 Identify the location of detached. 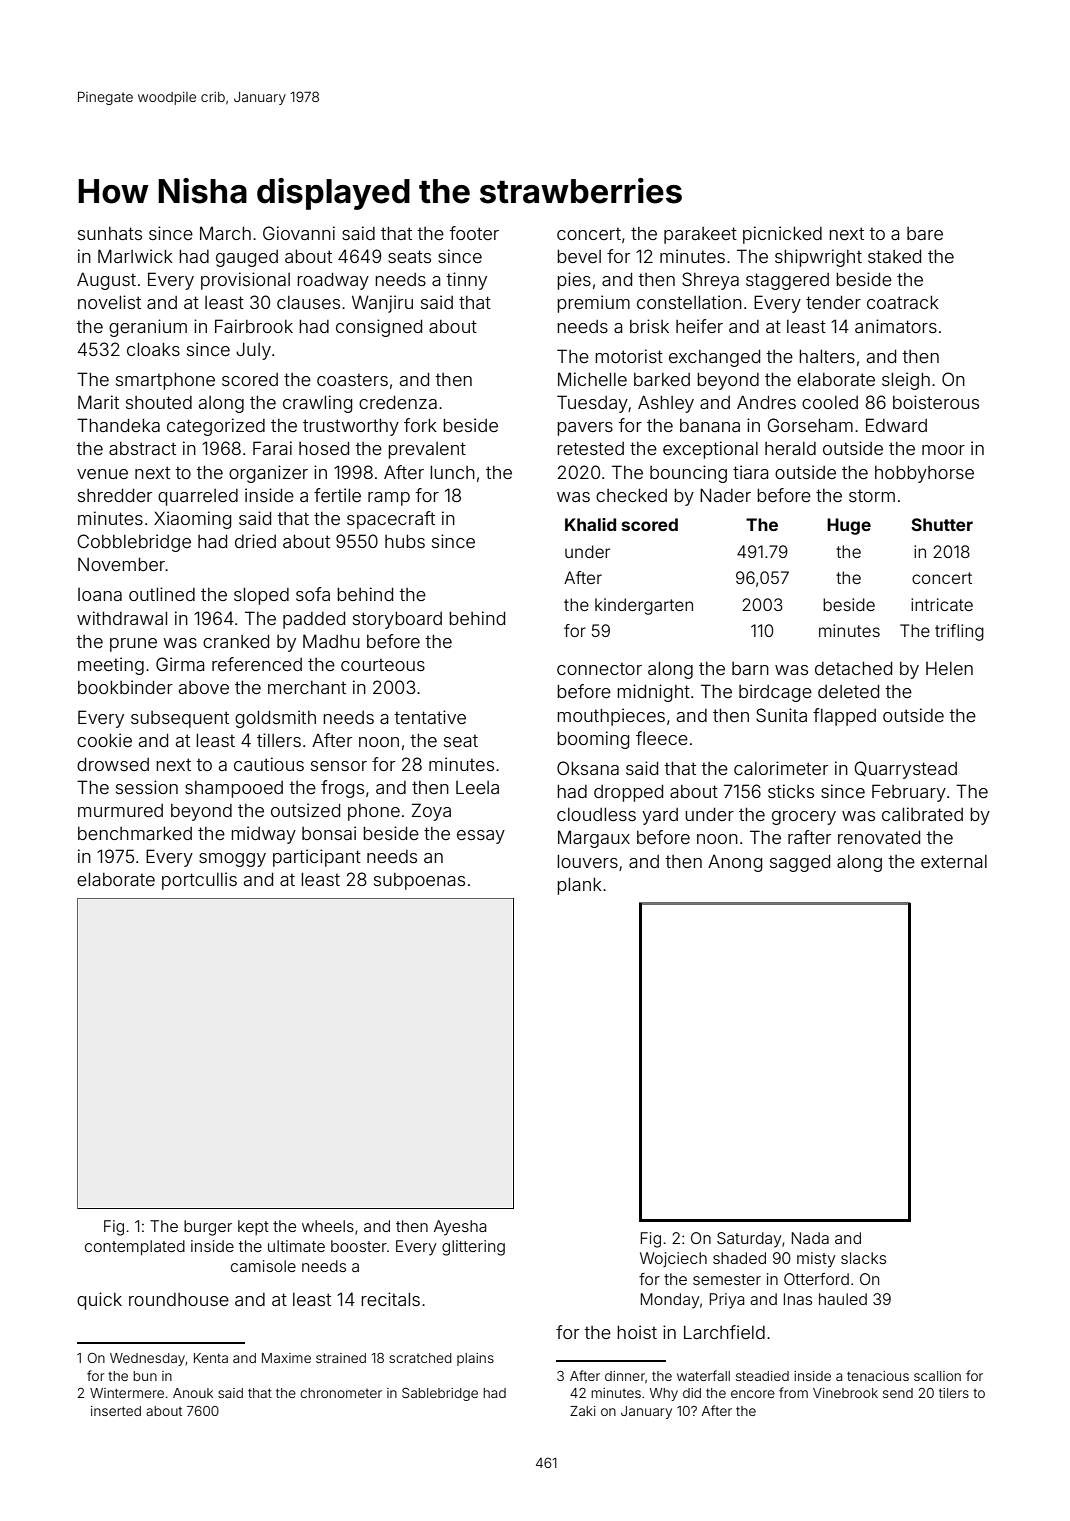
(853, 668).
